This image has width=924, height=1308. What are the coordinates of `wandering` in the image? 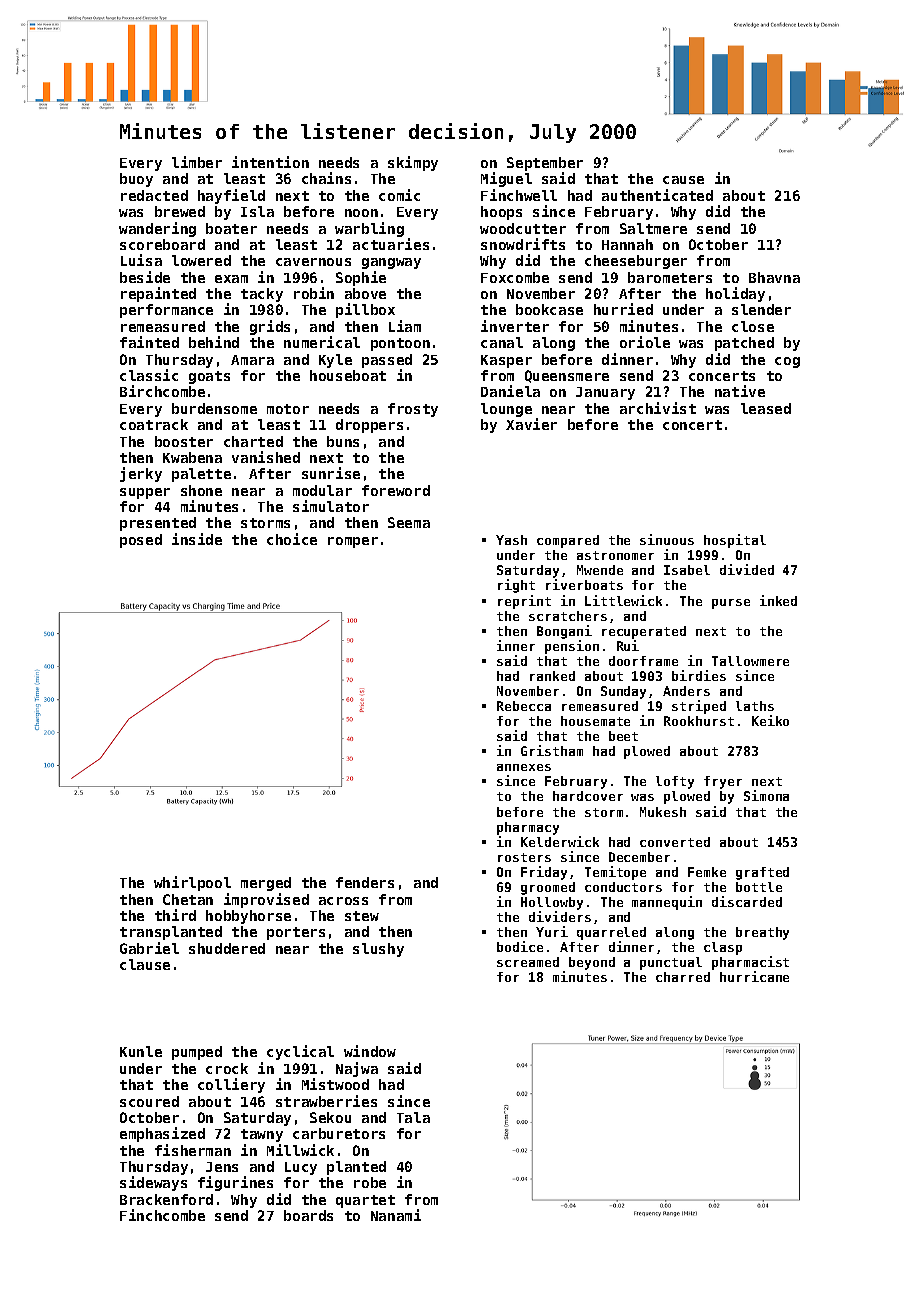 It's located at (157, 229).
